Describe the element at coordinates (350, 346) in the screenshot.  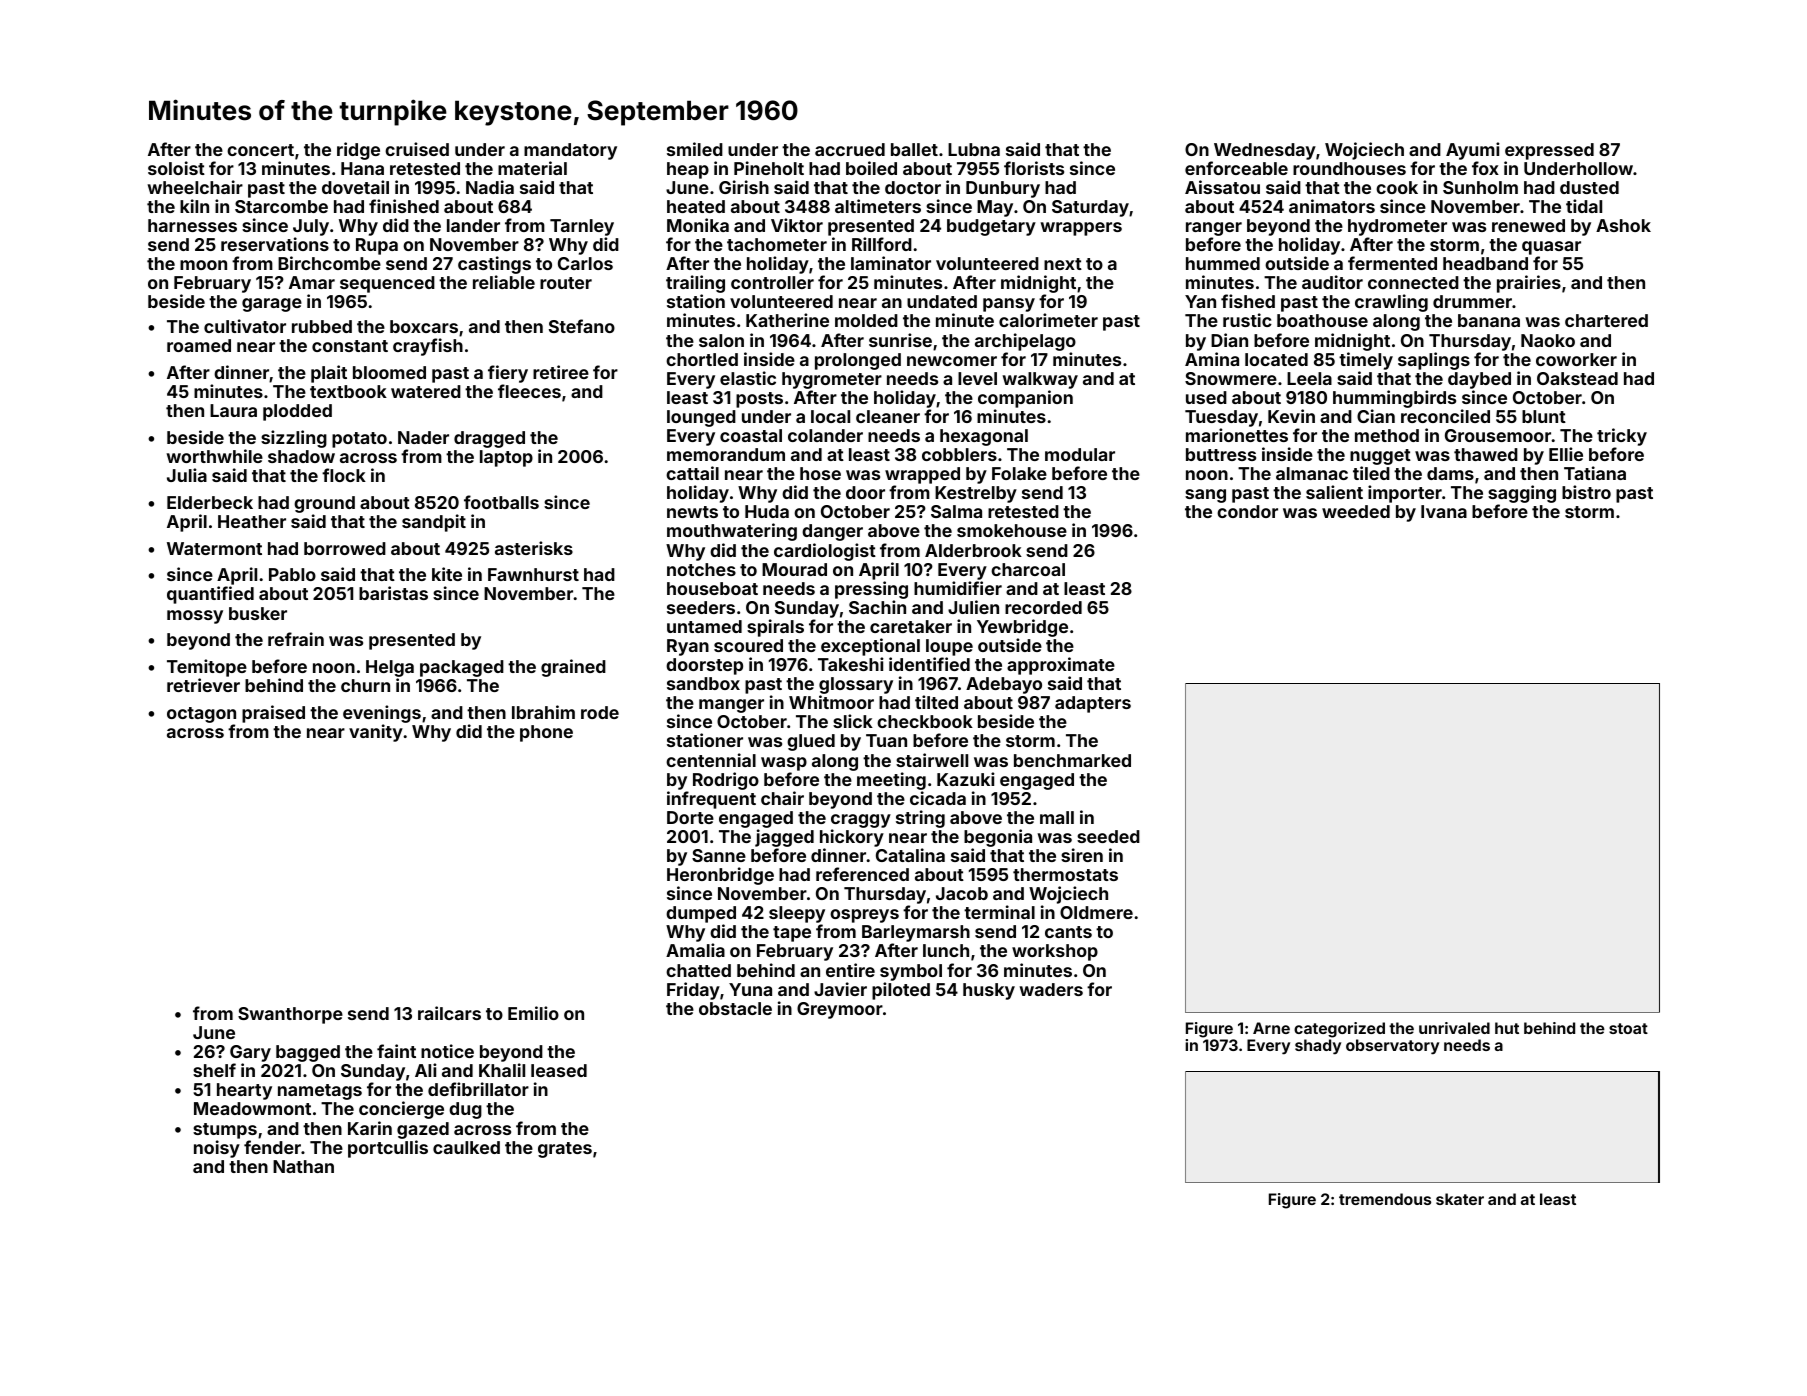
I see `constant` at that location.
